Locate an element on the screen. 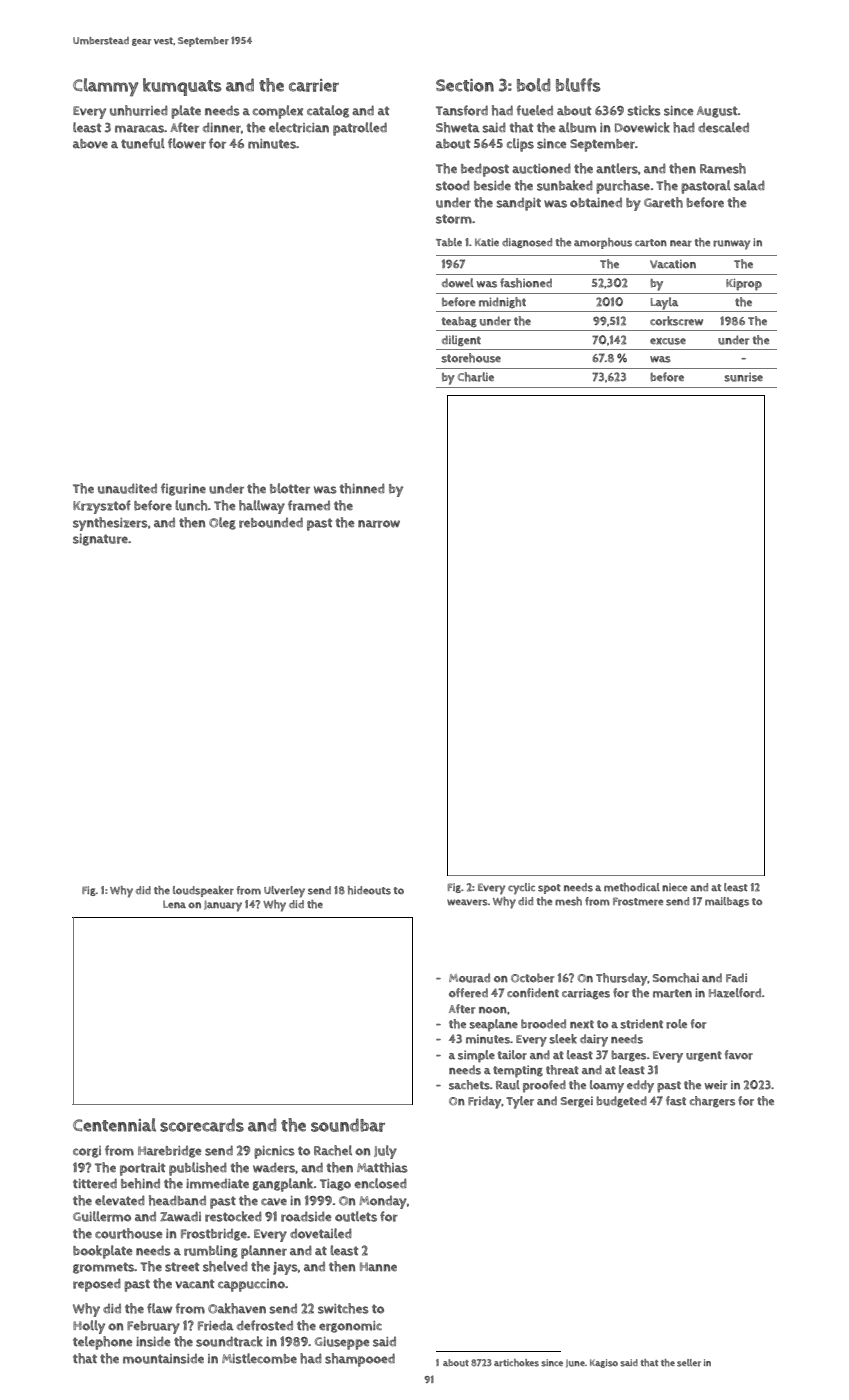 The width and height of the screenshot is (849, 1400). telephone is located at coordinates (103, 1343).
